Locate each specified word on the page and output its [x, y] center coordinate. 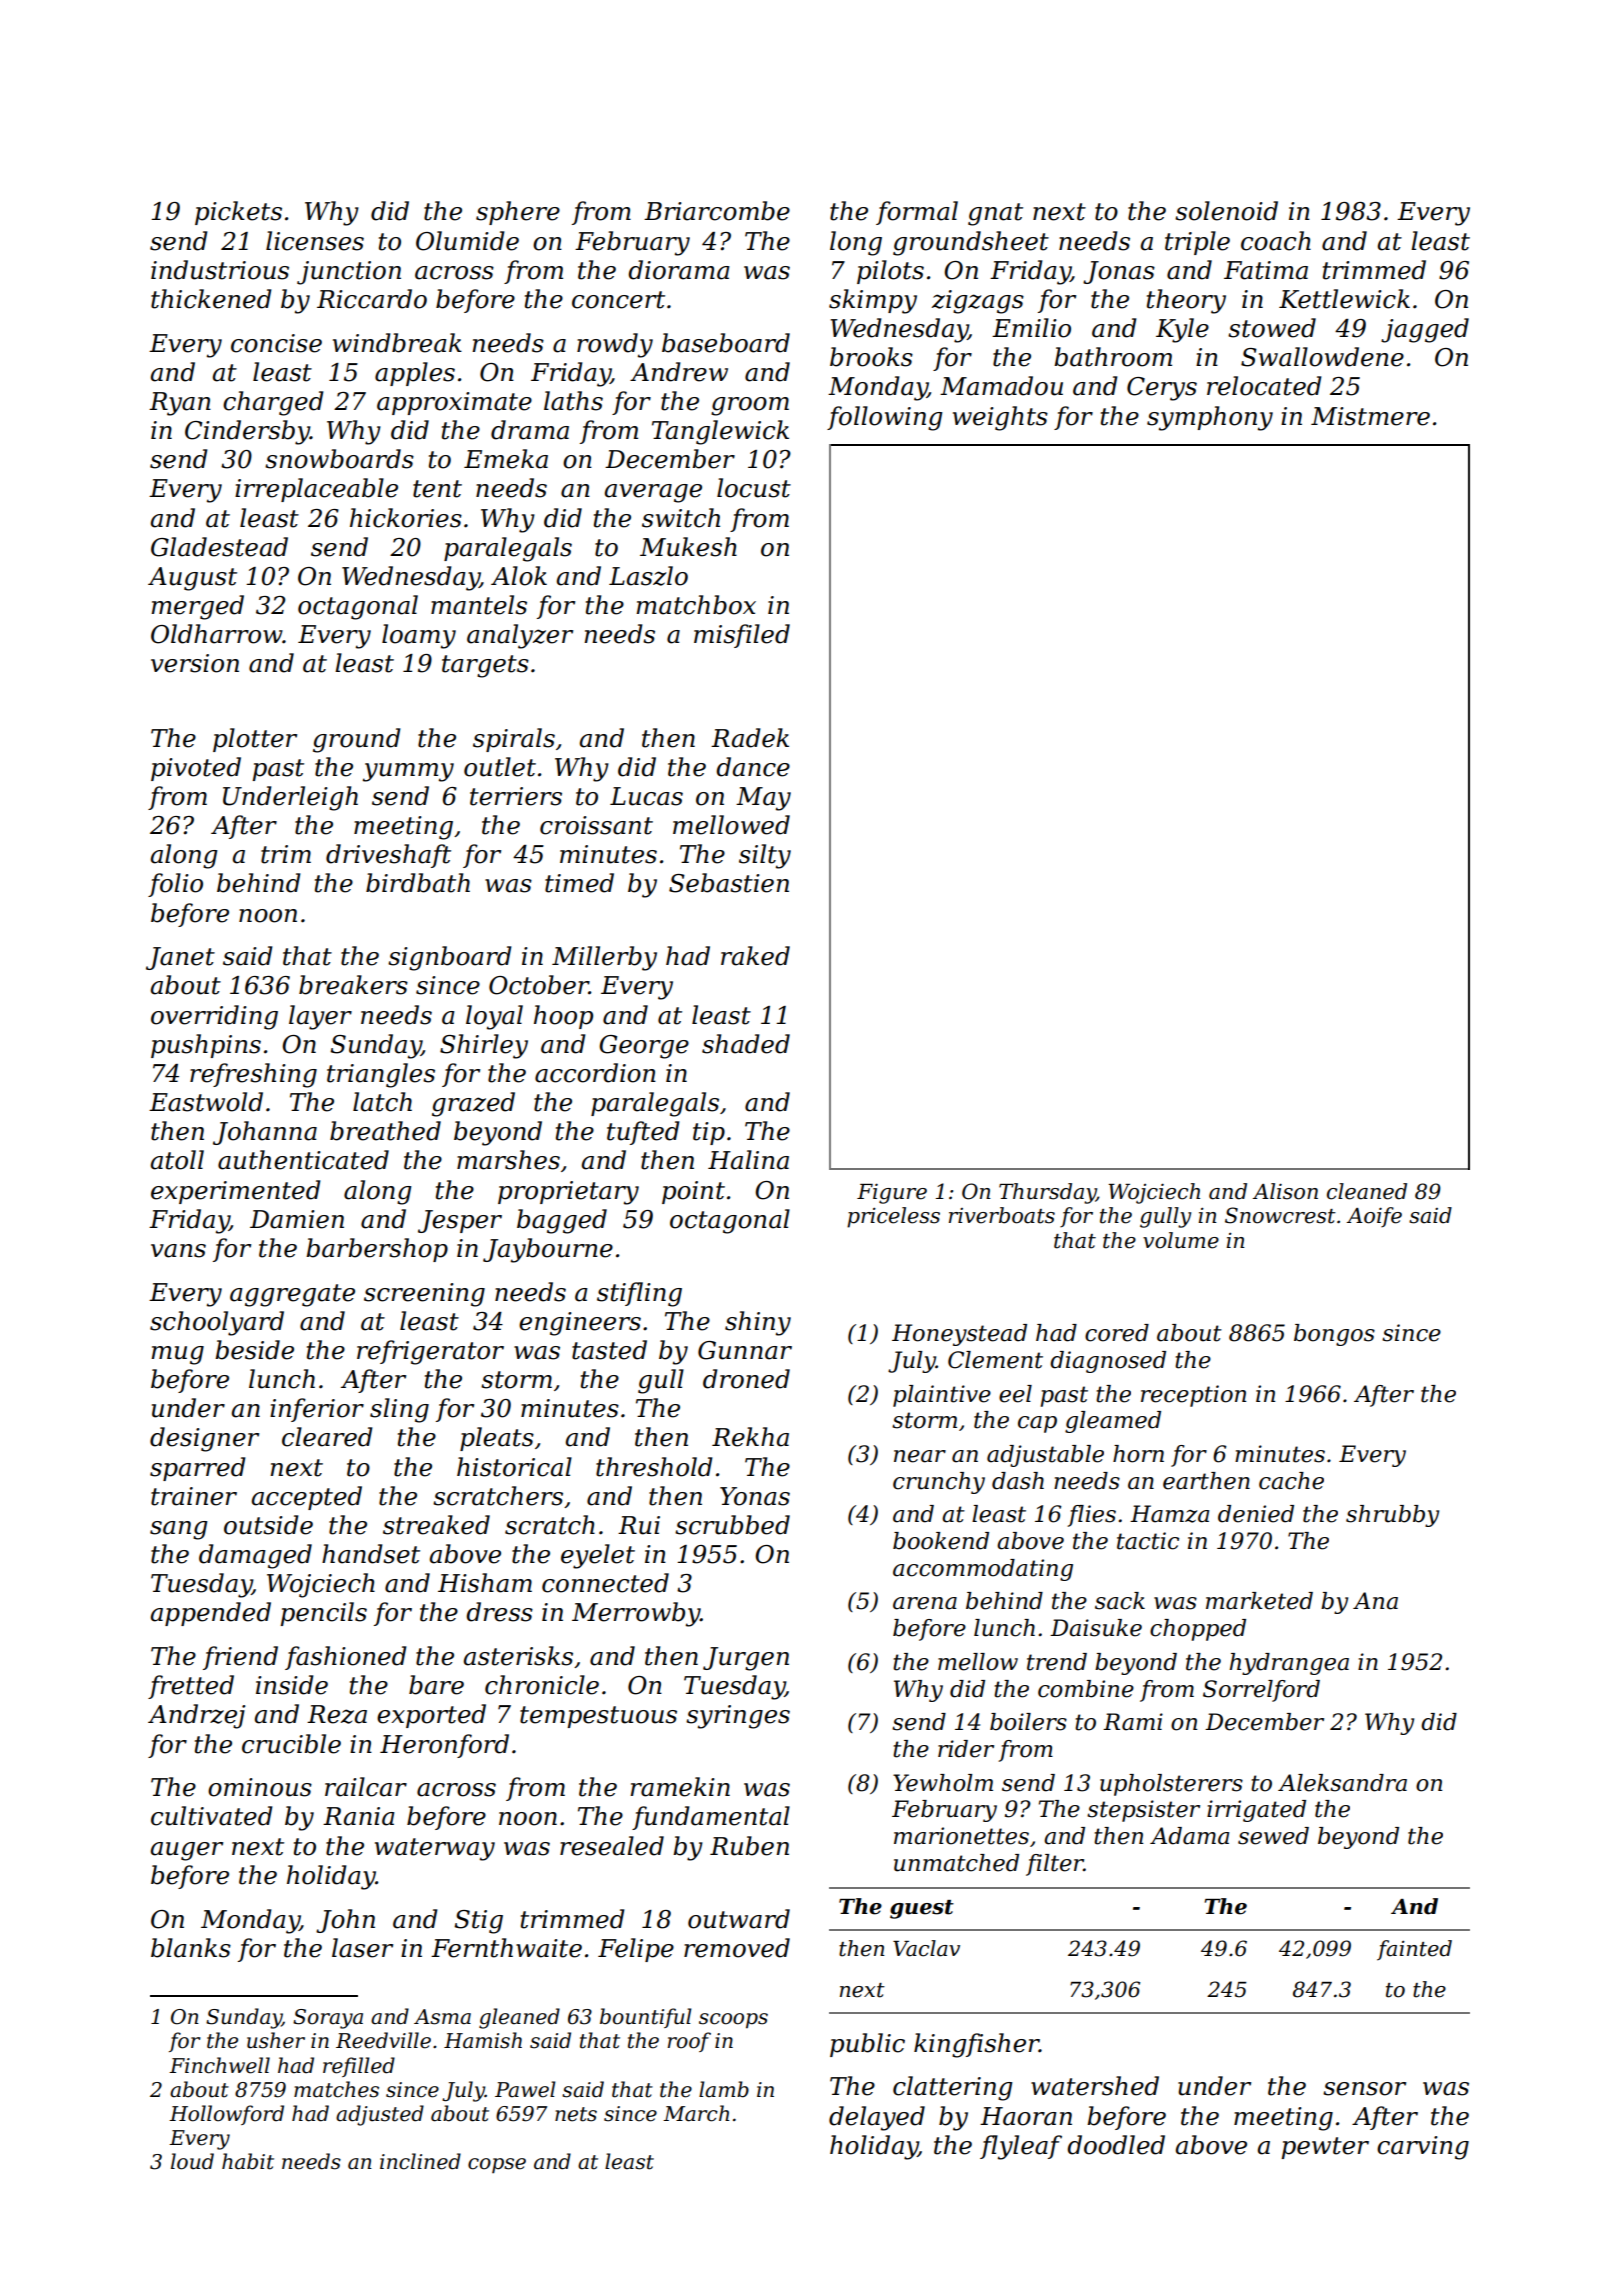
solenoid [1226, 211]
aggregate [292, 1295]
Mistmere [1370, 416]
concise [276, 343]
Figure [892, 1193]
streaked [436, 1525]
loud [192, 2161]
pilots [890, 272]
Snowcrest [1280, 1215]
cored [1117, 1333]
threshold [654, 1467]
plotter [255, 740]
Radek [750, 738]
